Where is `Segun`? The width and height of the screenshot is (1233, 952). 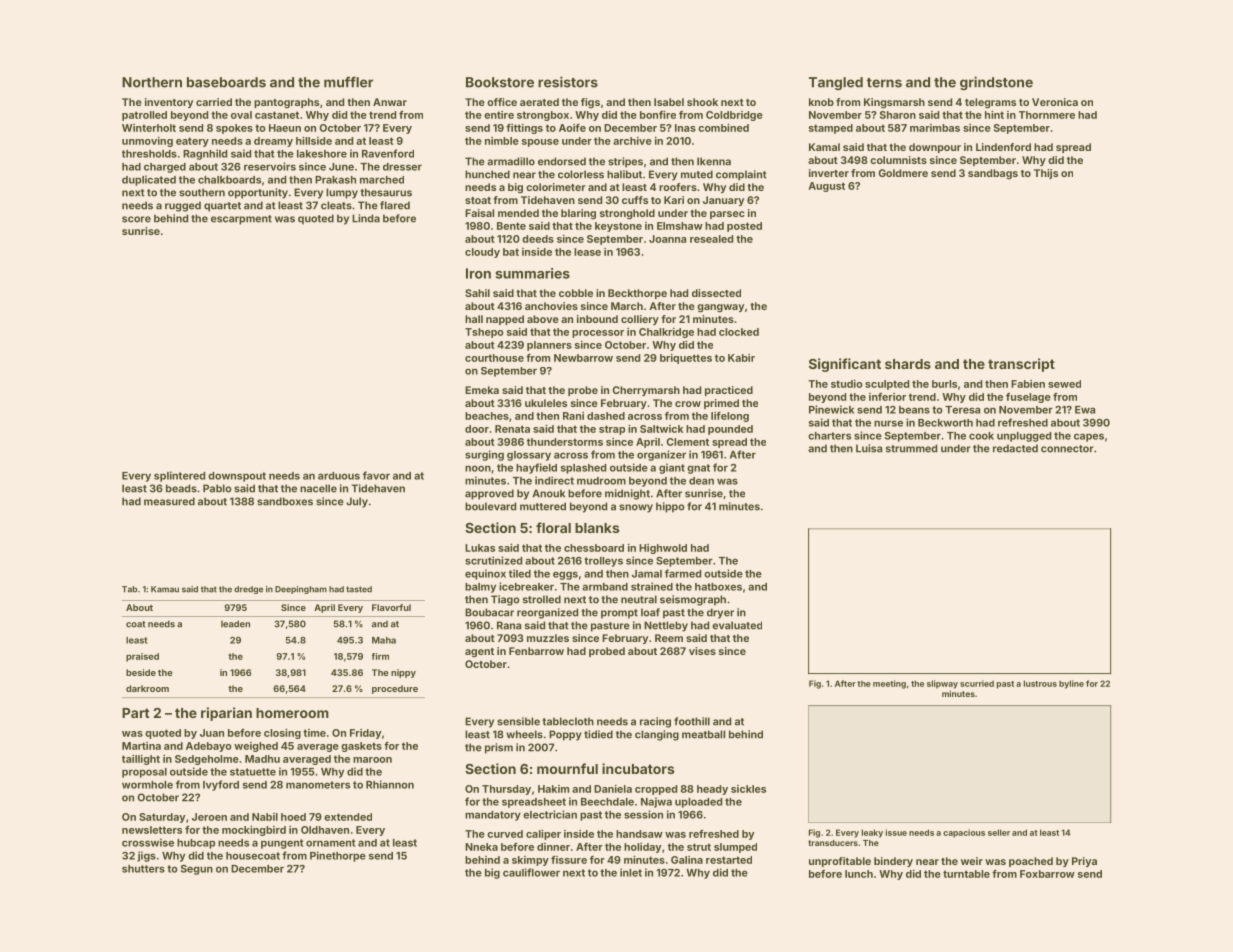 Segun is located at coordinates (197, 870).
